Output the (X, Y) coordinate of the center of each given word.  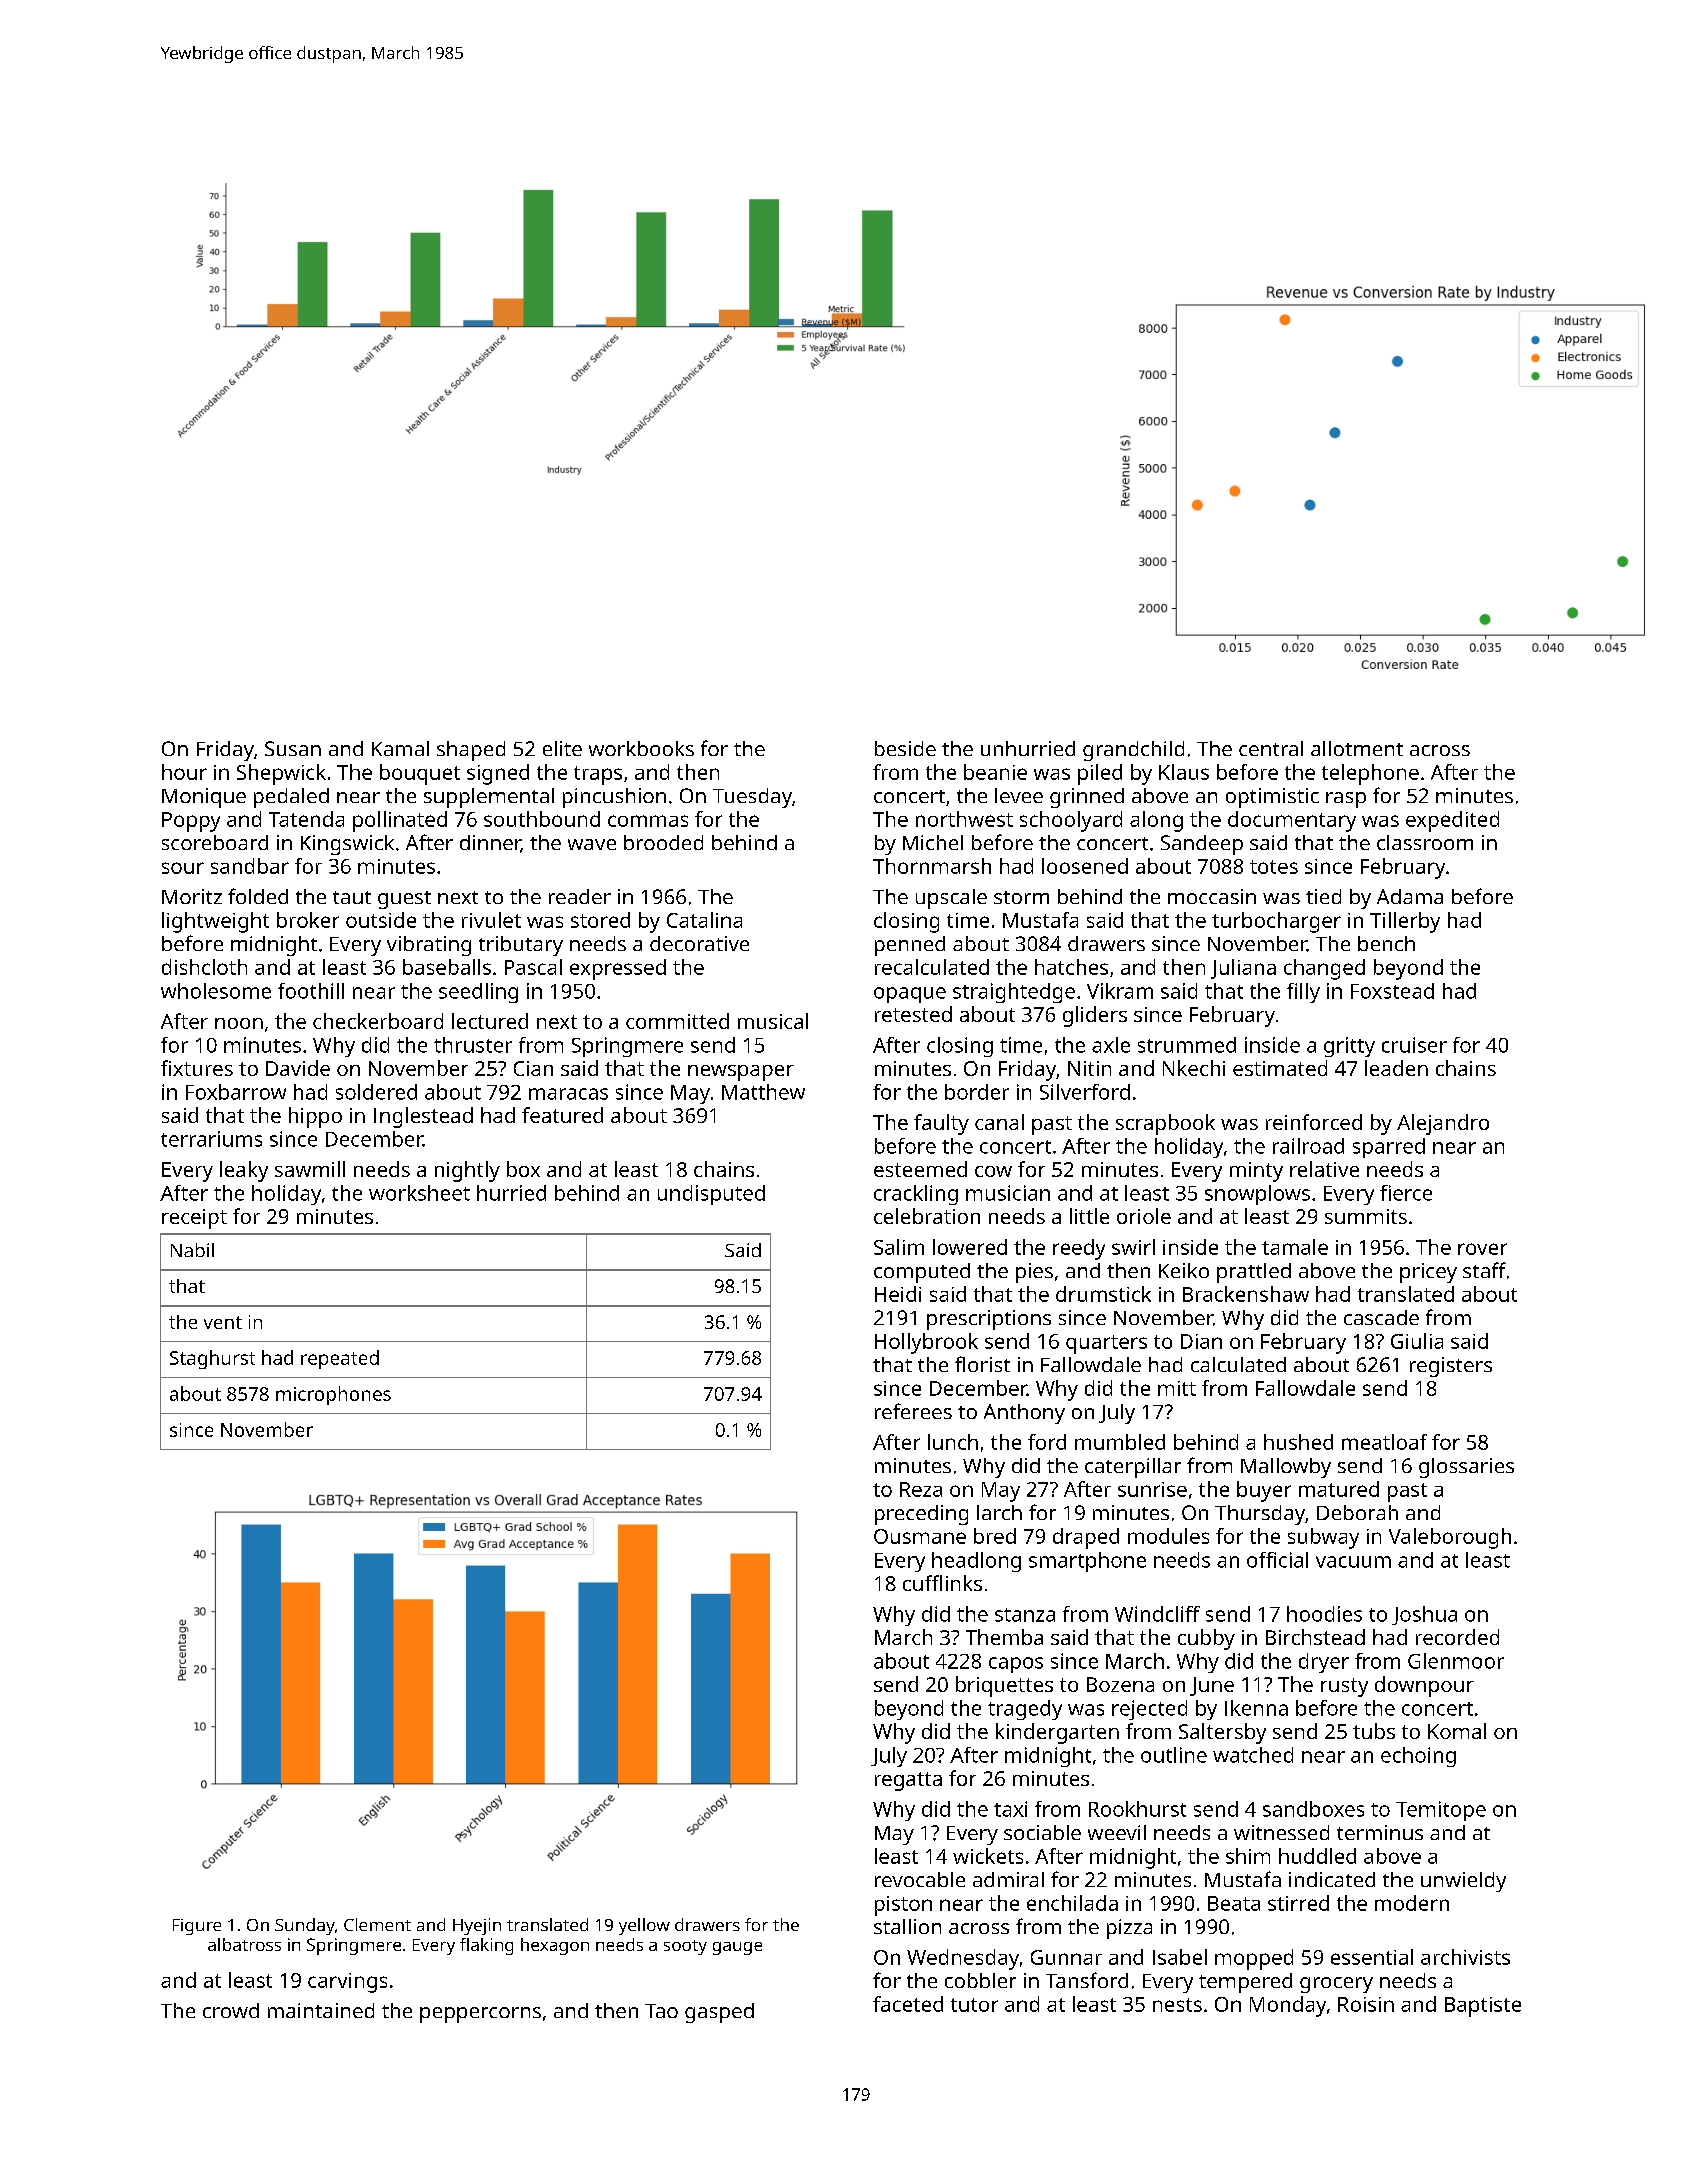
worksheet (419, 1193)
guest (404, 900)
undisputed (711, 1195)
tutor (974, 2005)
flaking (486, 1946)
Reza (921, 1489)
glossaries (1466, 1468)
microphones (333, 1395)
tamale (1295, 1247)
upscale (951, 899)
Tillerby (1405, 922)
